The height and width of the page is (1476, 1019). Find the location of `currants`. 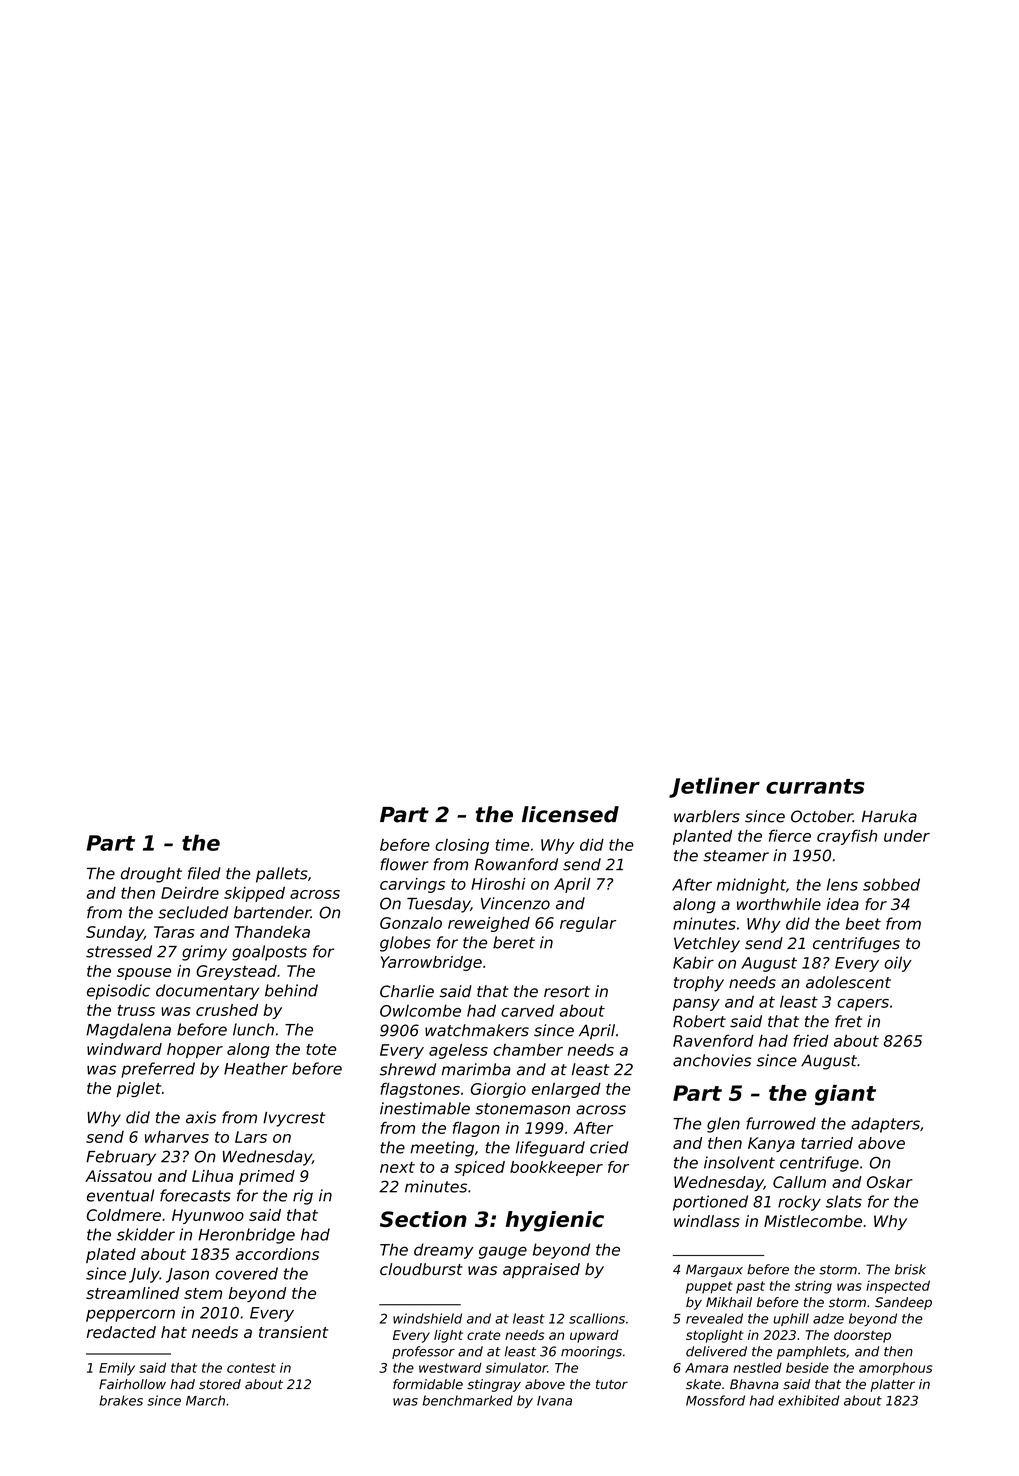

currants is located at coordinates (815, 786).
